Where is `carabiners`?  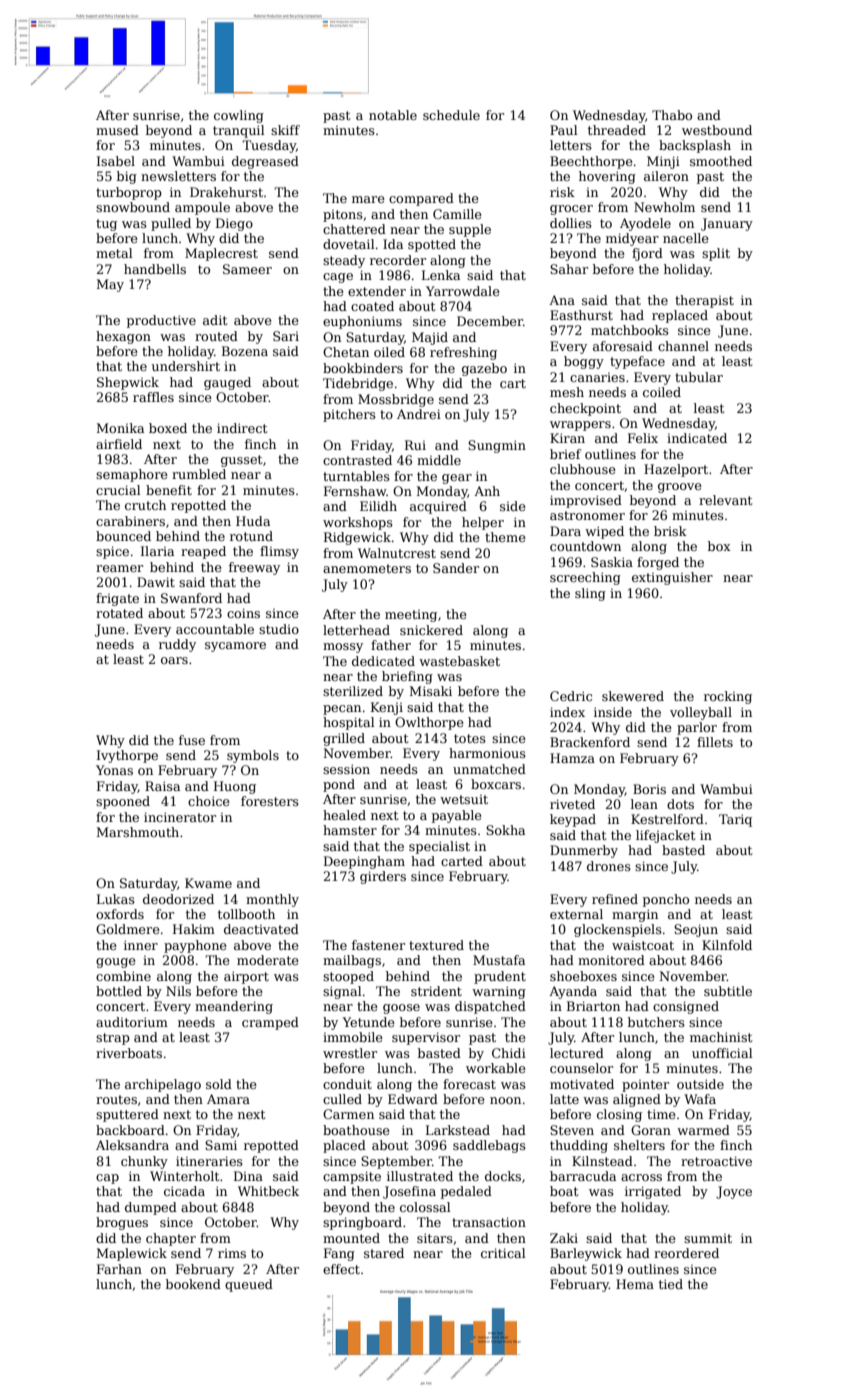
carabiners is located at coordinates (130, 521).
